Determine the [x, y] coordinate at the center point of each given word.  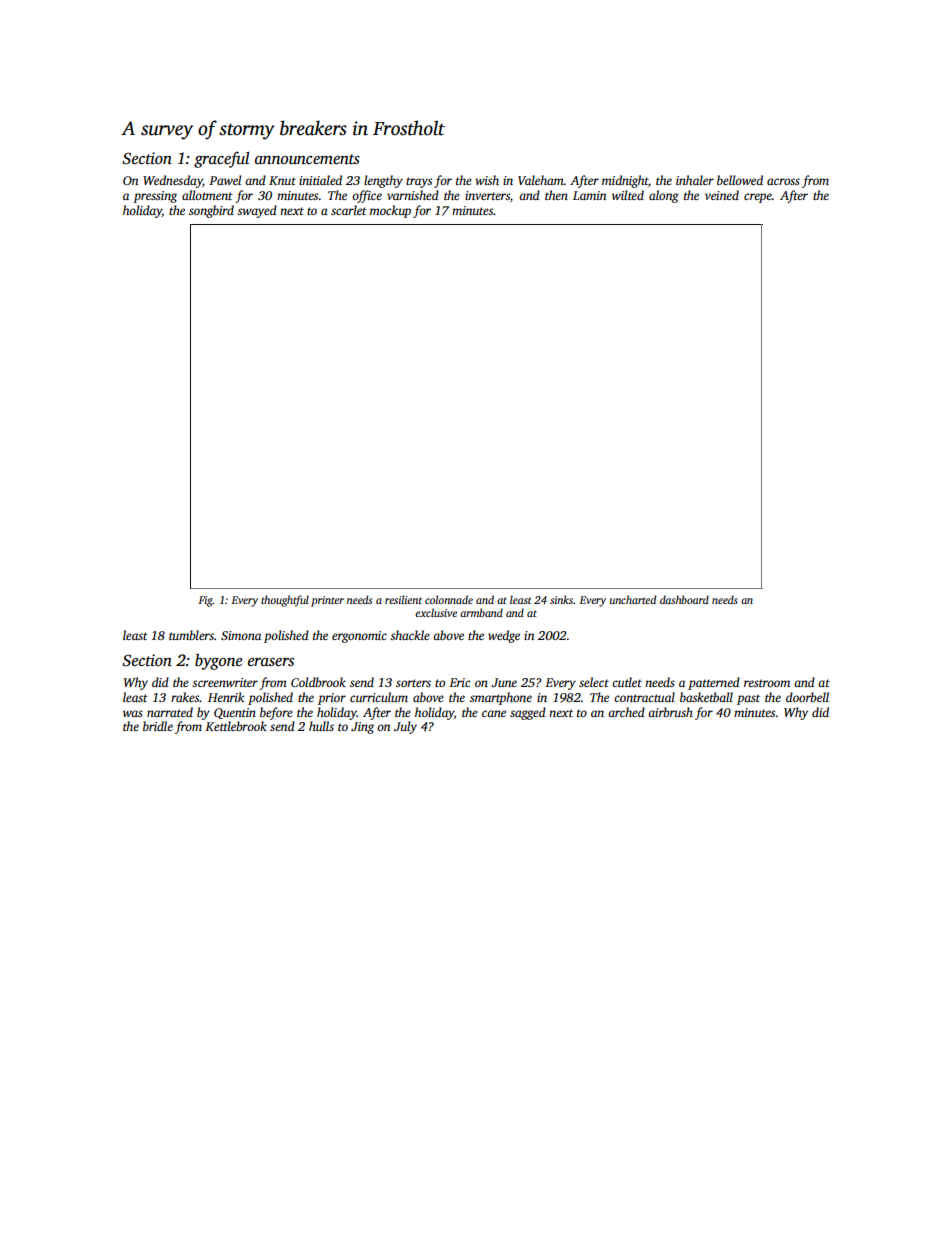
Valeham [541, 180]
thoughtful [285, 601]
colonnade [449, 599]
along [663, 196]
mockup [390, 211]
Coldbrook [318, 682]
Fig [205, 601]
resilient [403, 599]
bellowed [740, 180]
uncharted [633, 599]
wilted [628, 195]
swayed [257, 211]
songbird [211, 211]
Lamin [589, 195]
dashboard [684, 599]
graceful [221, 159]
